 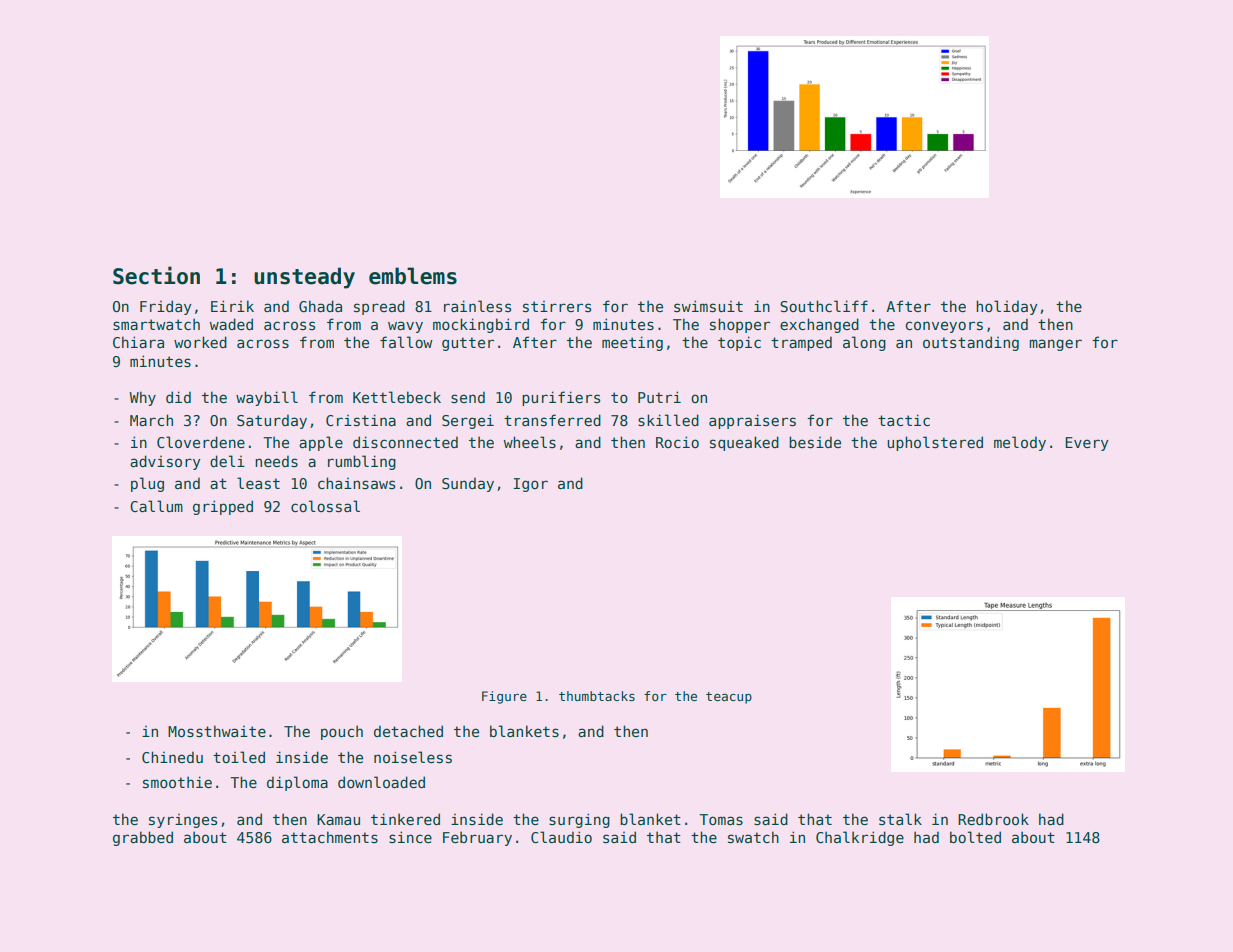 What do you see at coordinates (824, 306) in the image?
I see `Southcliff` at bounding box center [824, 306].
